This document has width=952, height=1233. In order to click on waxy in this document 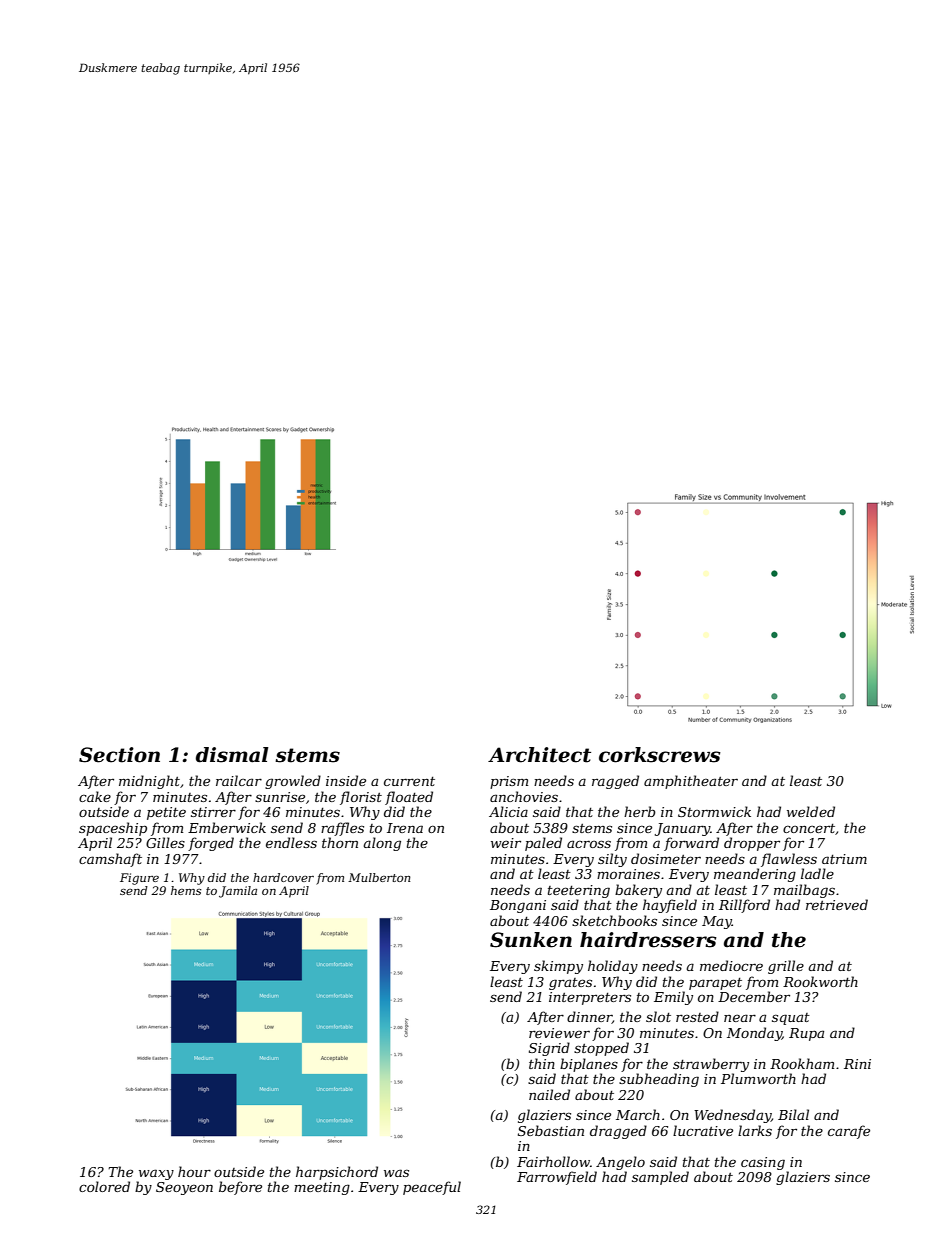, I will do `click(156, 1174)`.
